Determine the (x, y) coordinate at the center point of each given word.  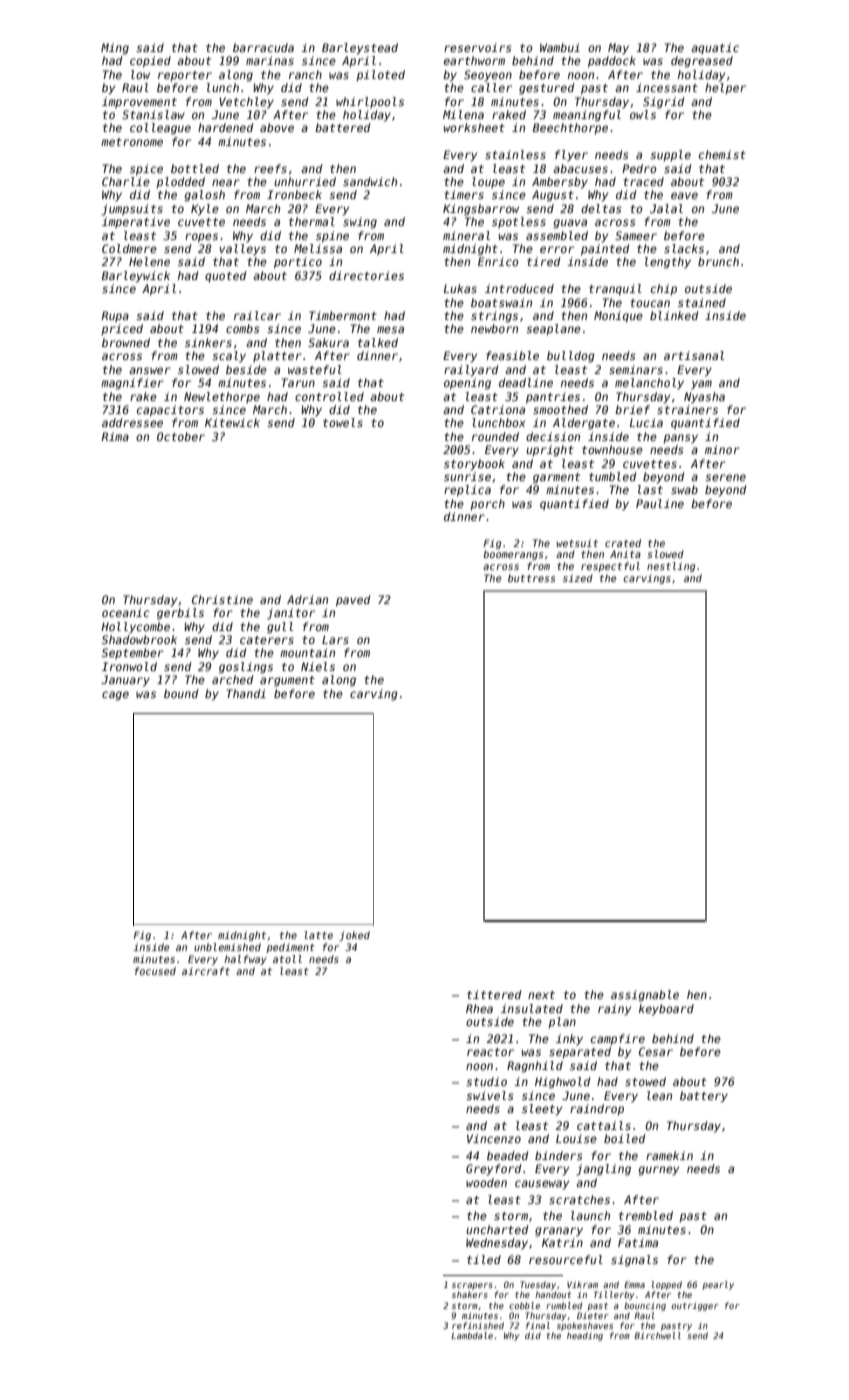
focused (155, 971)
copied (150, 62)
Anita (625, 554)
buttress (531, 578)
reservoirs (478, 47)
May (618, 49)
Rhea (479, 1008)
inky (569, 1040)
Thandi (246, 693)
